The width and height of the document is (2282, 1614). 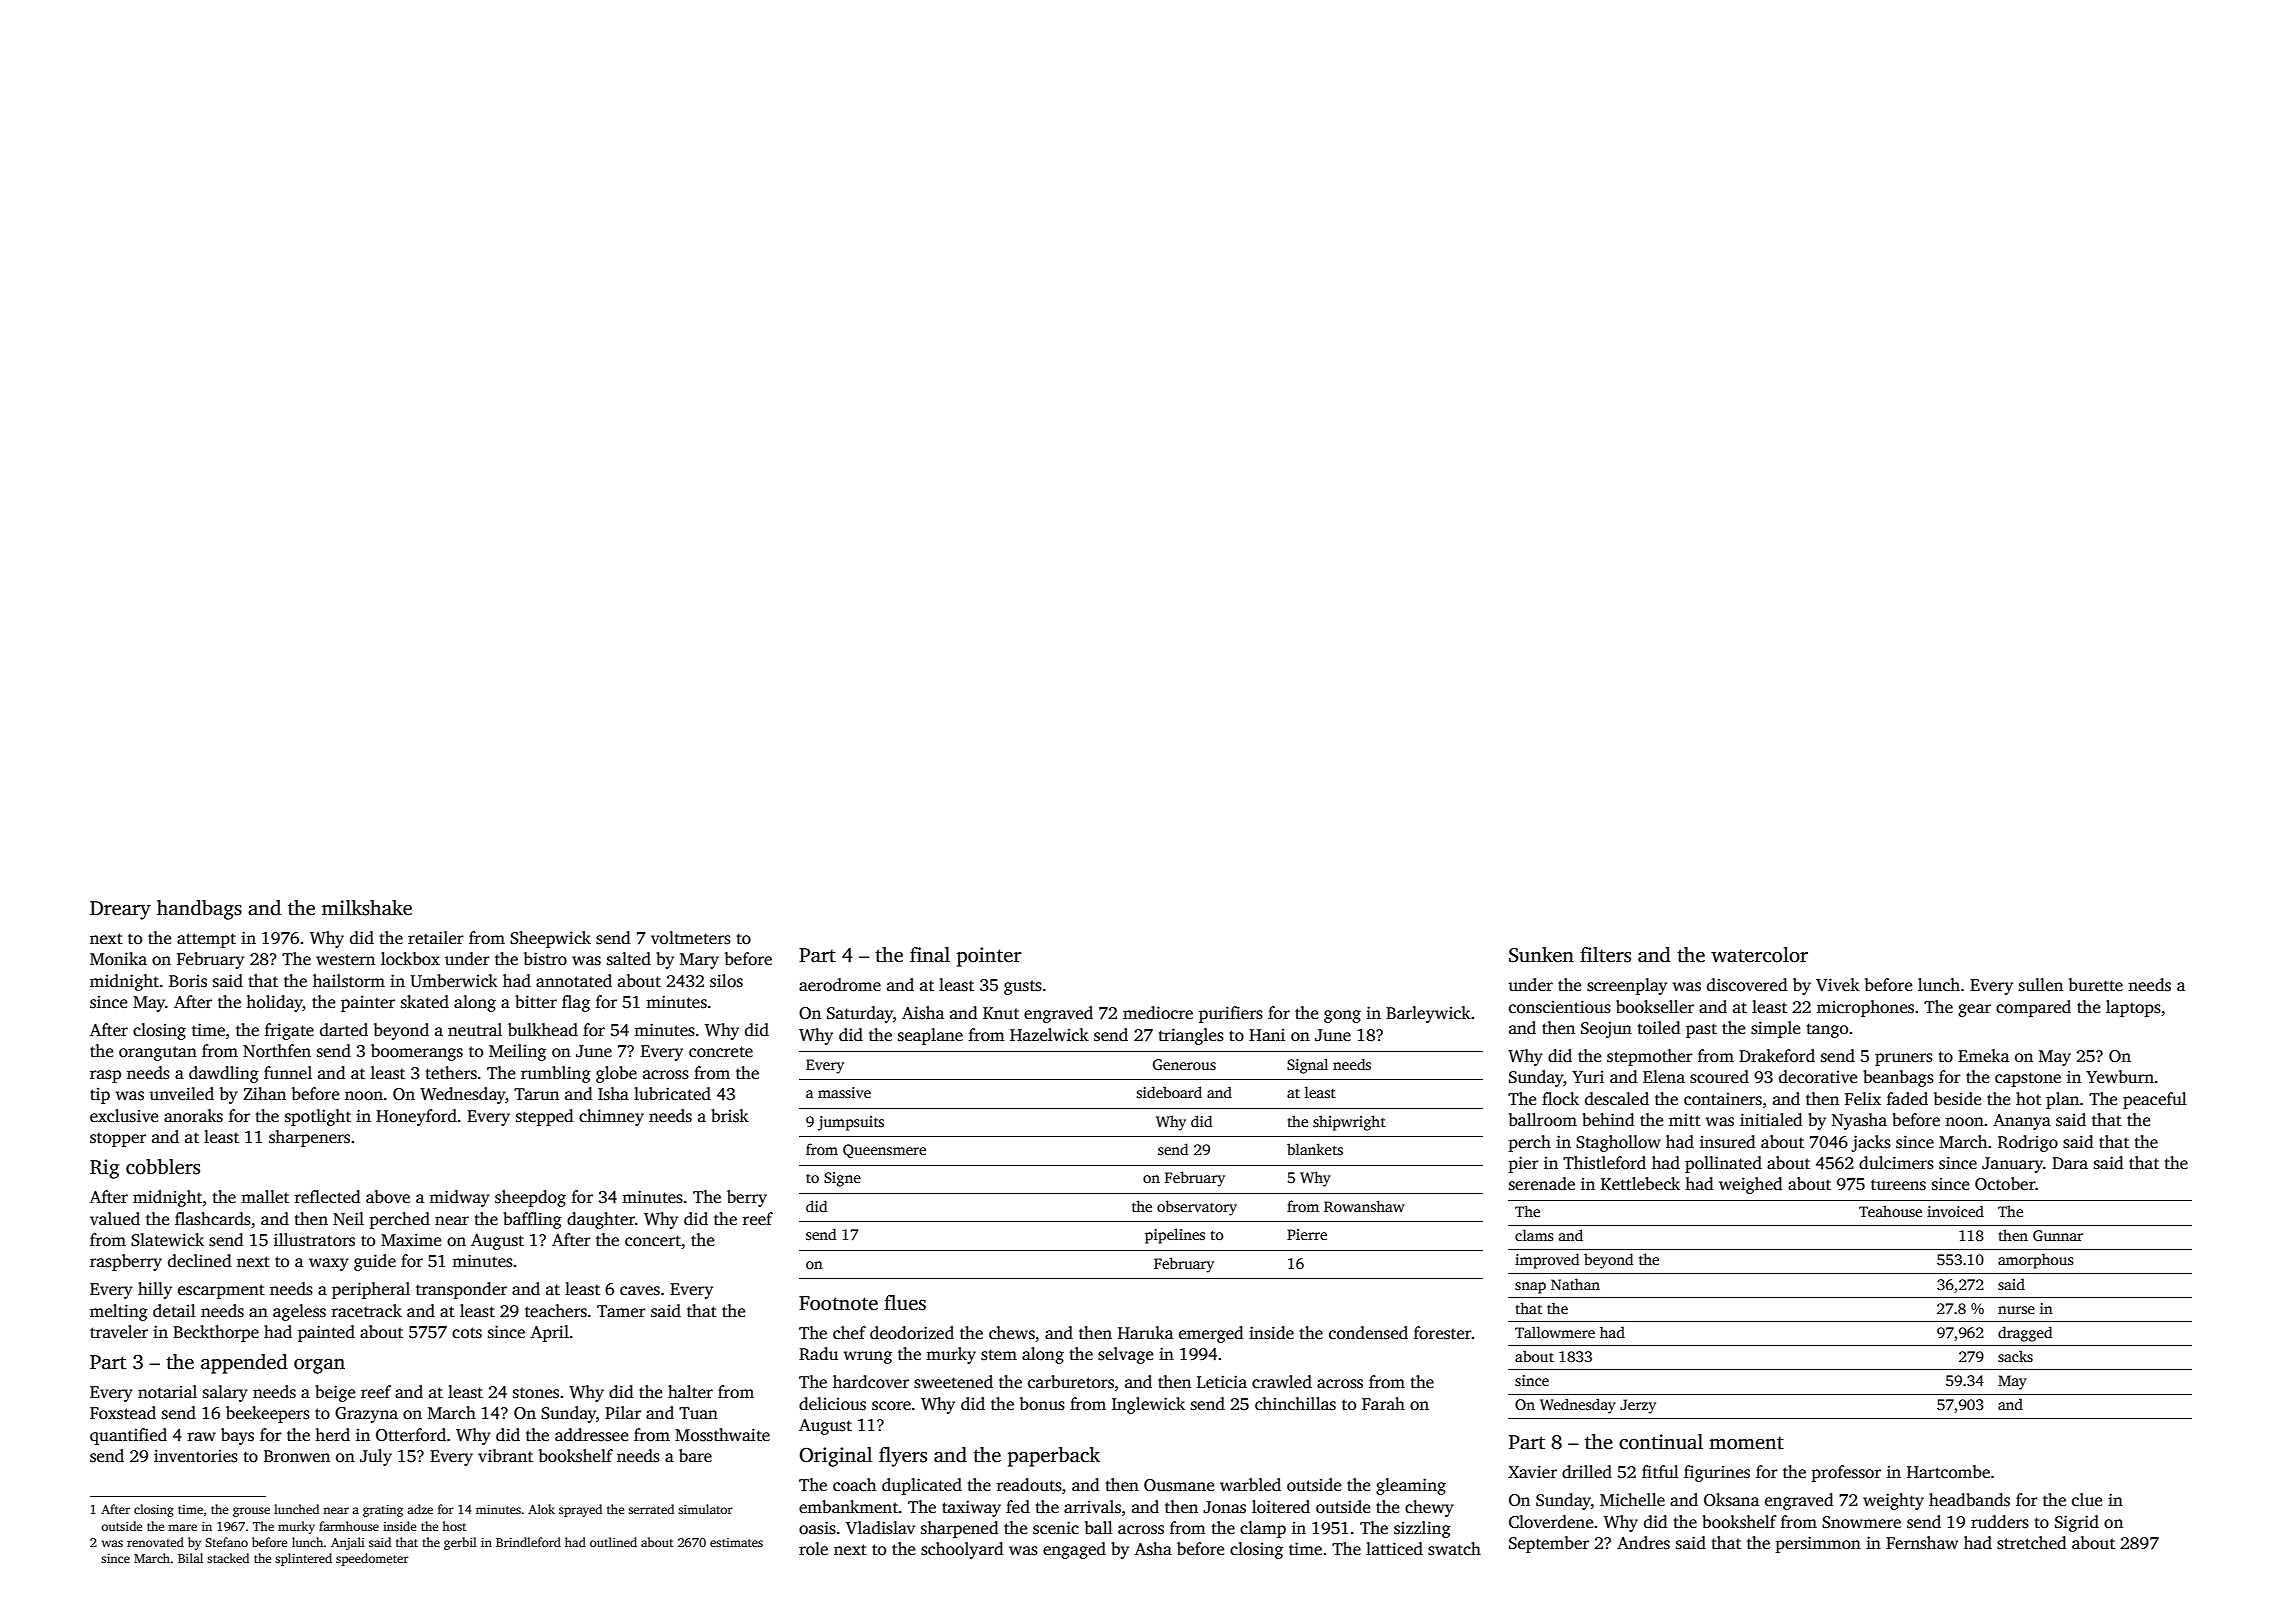 I want to click on persimmon, so click(x=1818, y=1544).
